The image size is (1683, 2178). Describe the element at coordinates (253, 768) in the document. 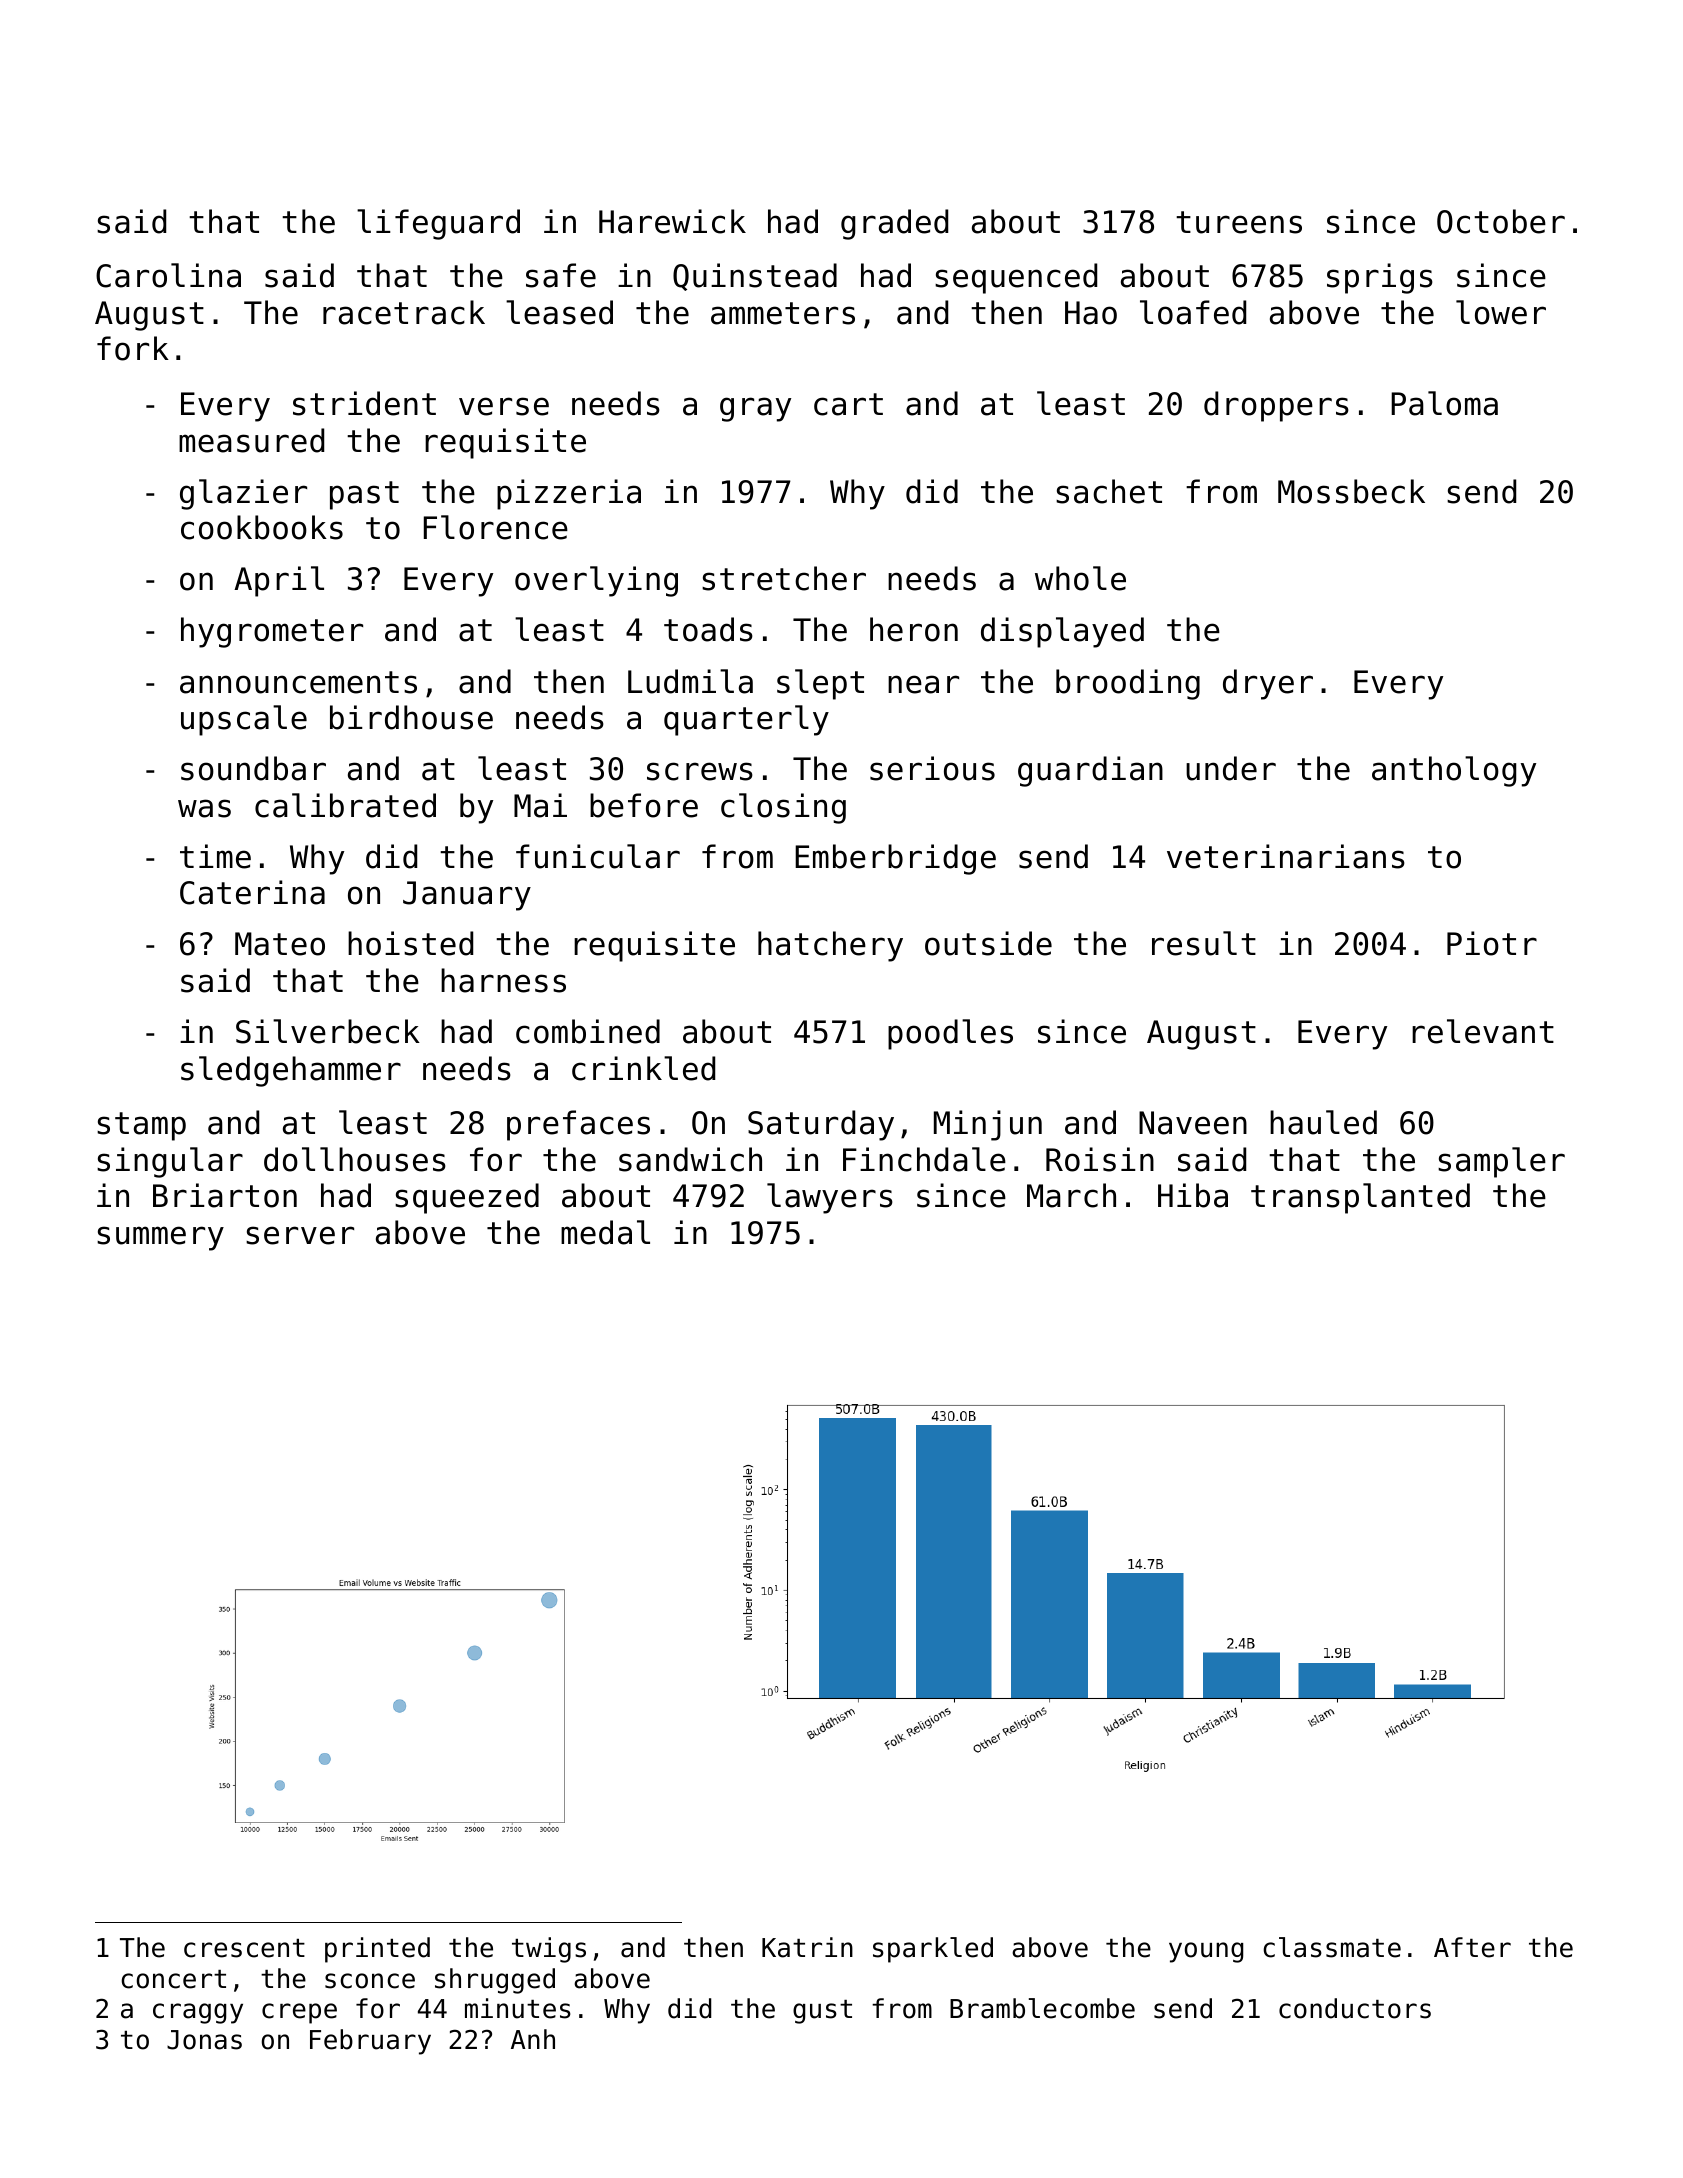

I see `soundbar` at that location.
